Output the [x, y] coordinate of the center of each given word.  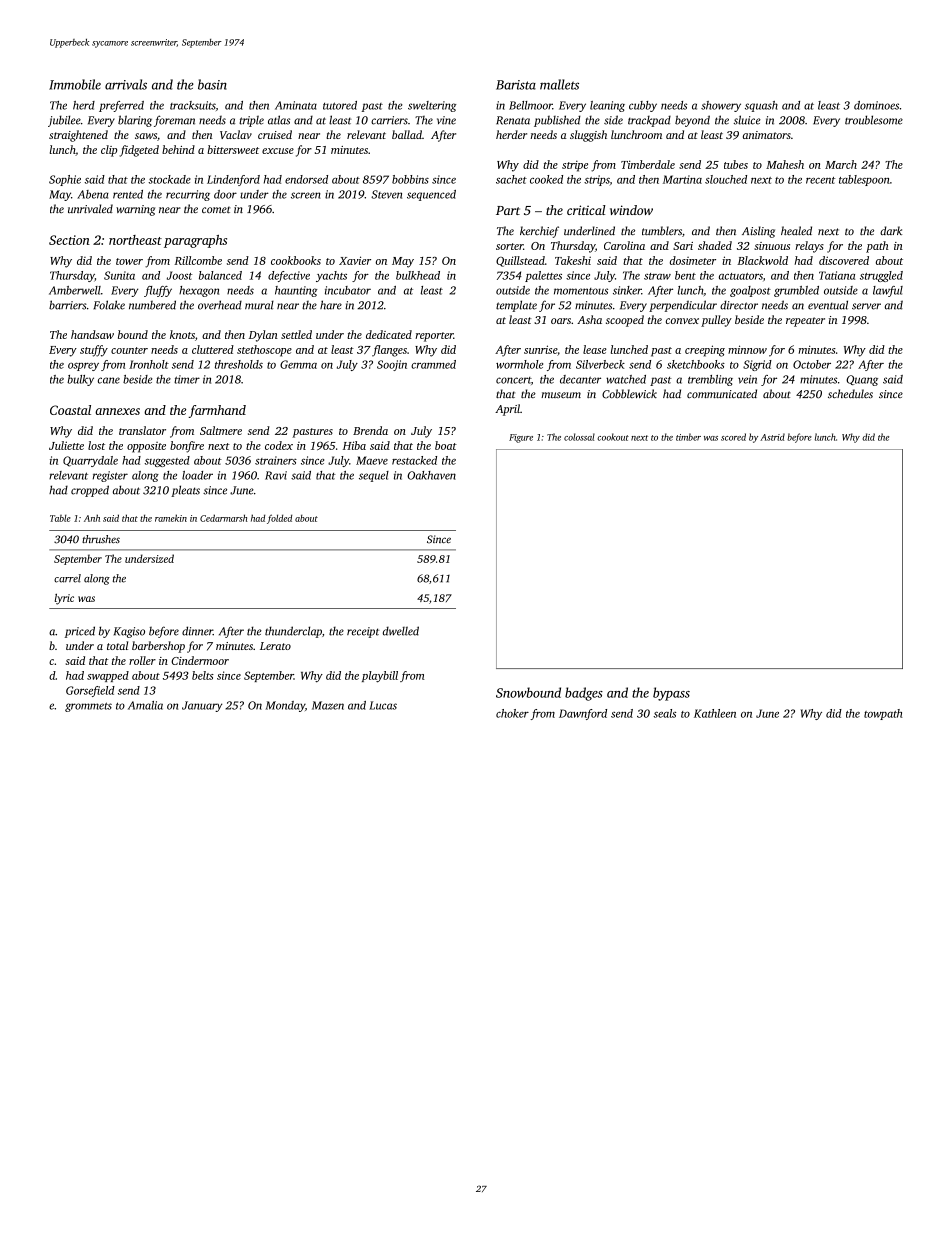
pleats [185, 491]
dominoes [876, 105]
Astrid [772, 437]
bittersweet [233, 149]
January [202, 706]
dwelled [401, 631]
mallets [559, 84]
